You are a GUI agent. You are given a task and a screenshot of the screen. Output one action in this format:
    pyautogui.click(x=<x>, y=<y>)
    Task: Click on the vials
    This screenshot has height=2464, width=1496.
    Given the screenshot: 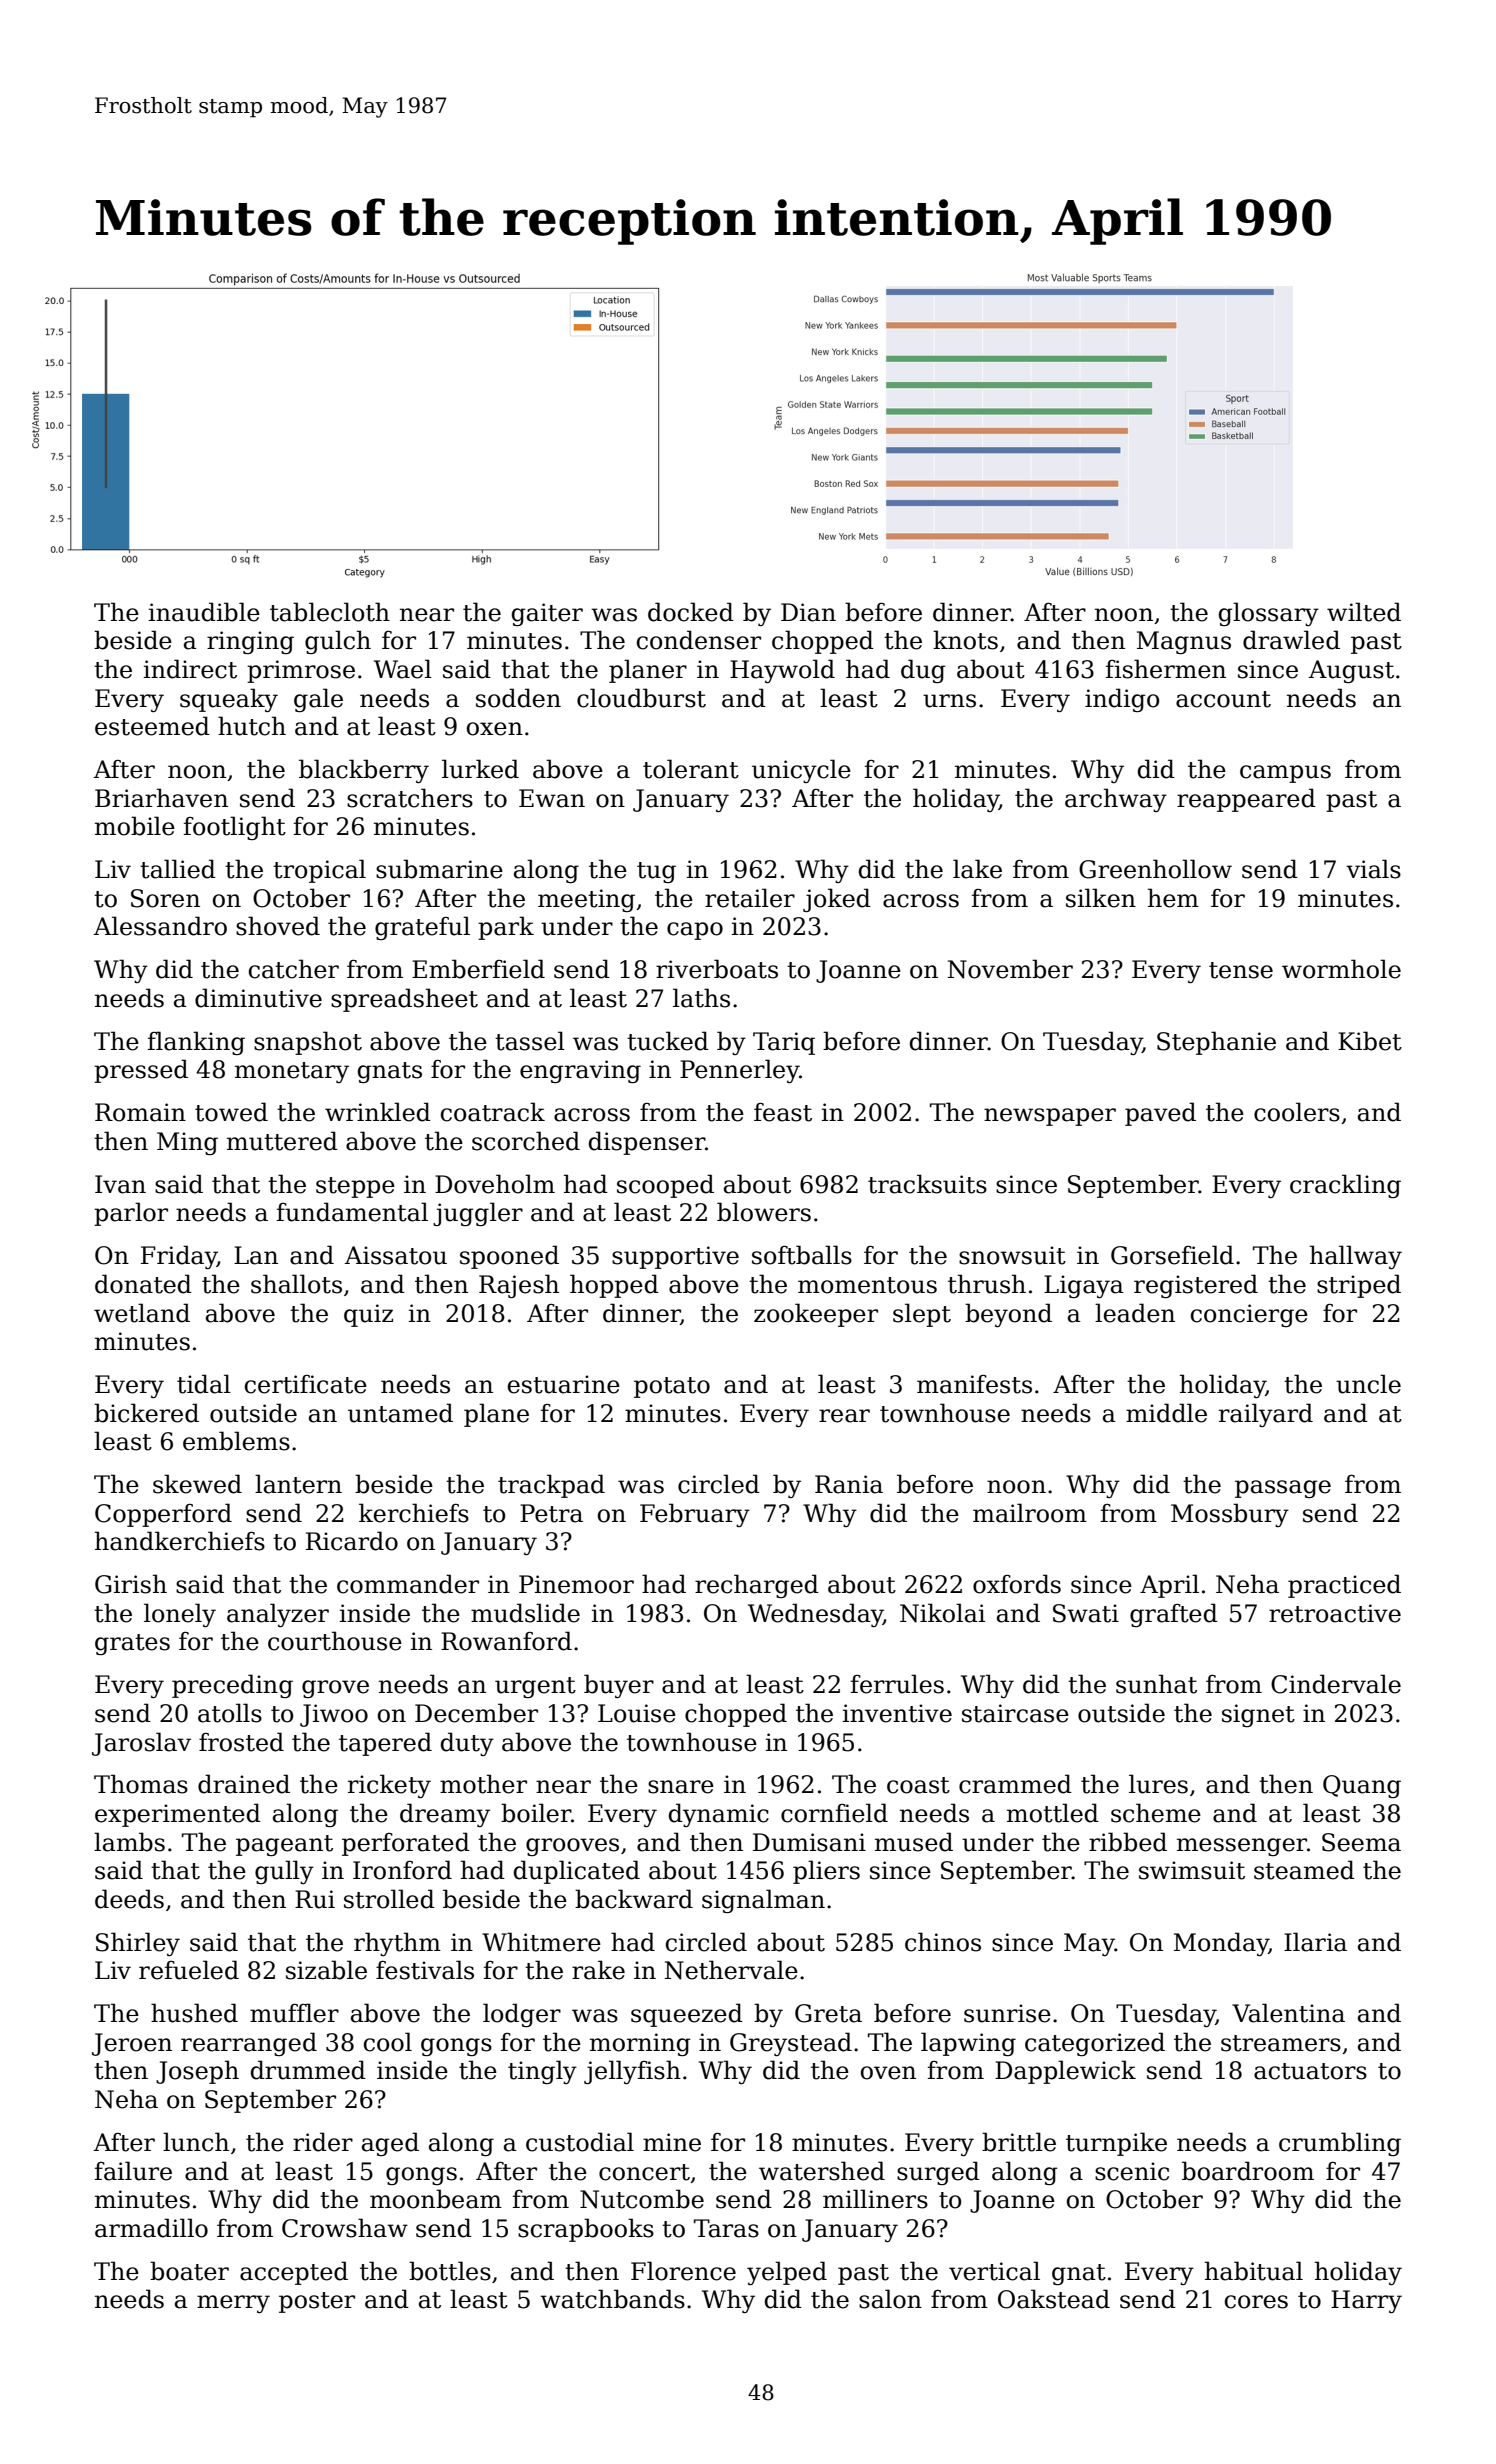 What is the action you would take?
    pyautogui.click(x=1373, y=869)
